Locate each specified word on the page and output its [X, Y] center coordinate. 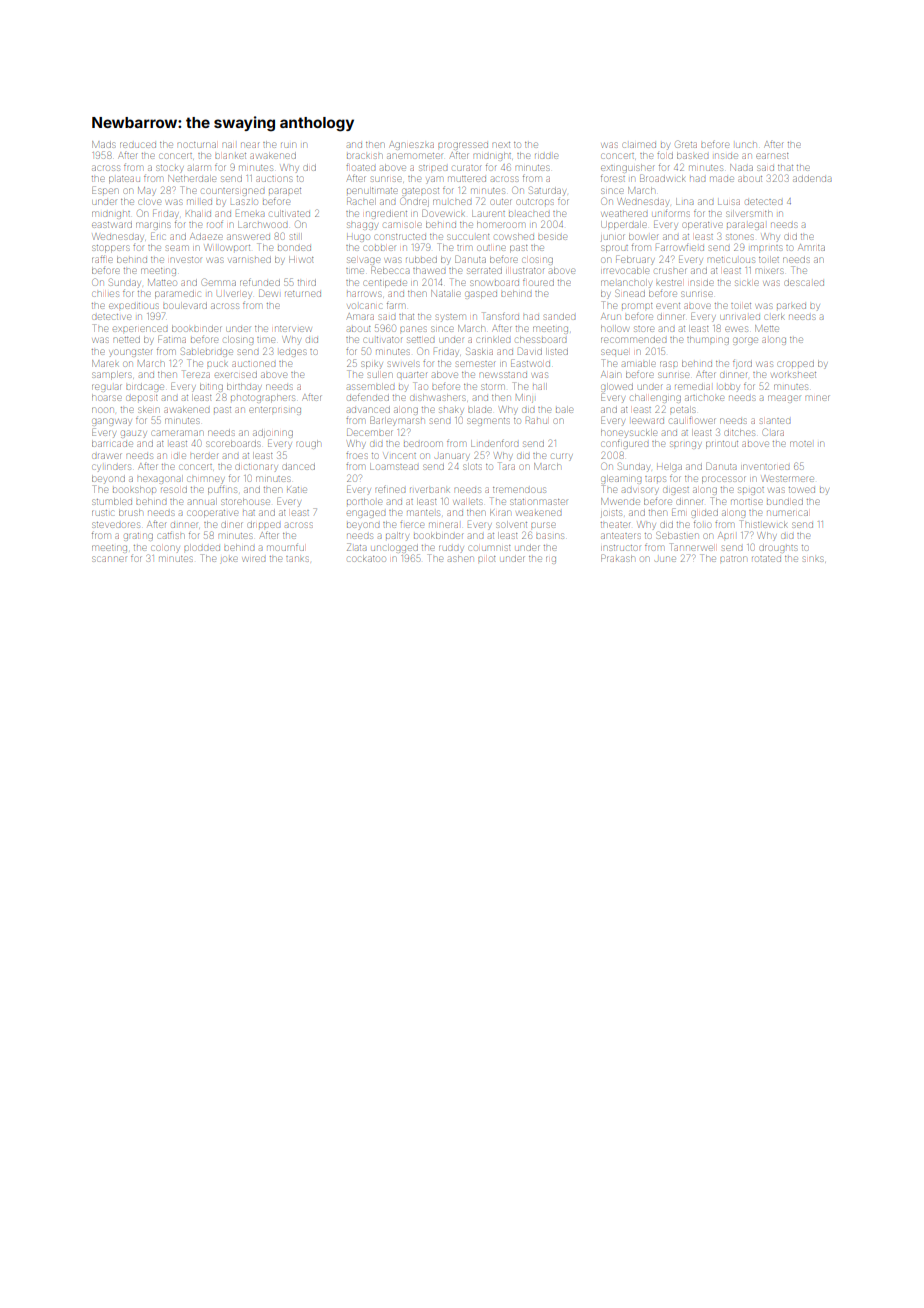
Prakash [617, 558]
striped [433, 168]
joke [228, 560]
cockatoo [366, 559]
